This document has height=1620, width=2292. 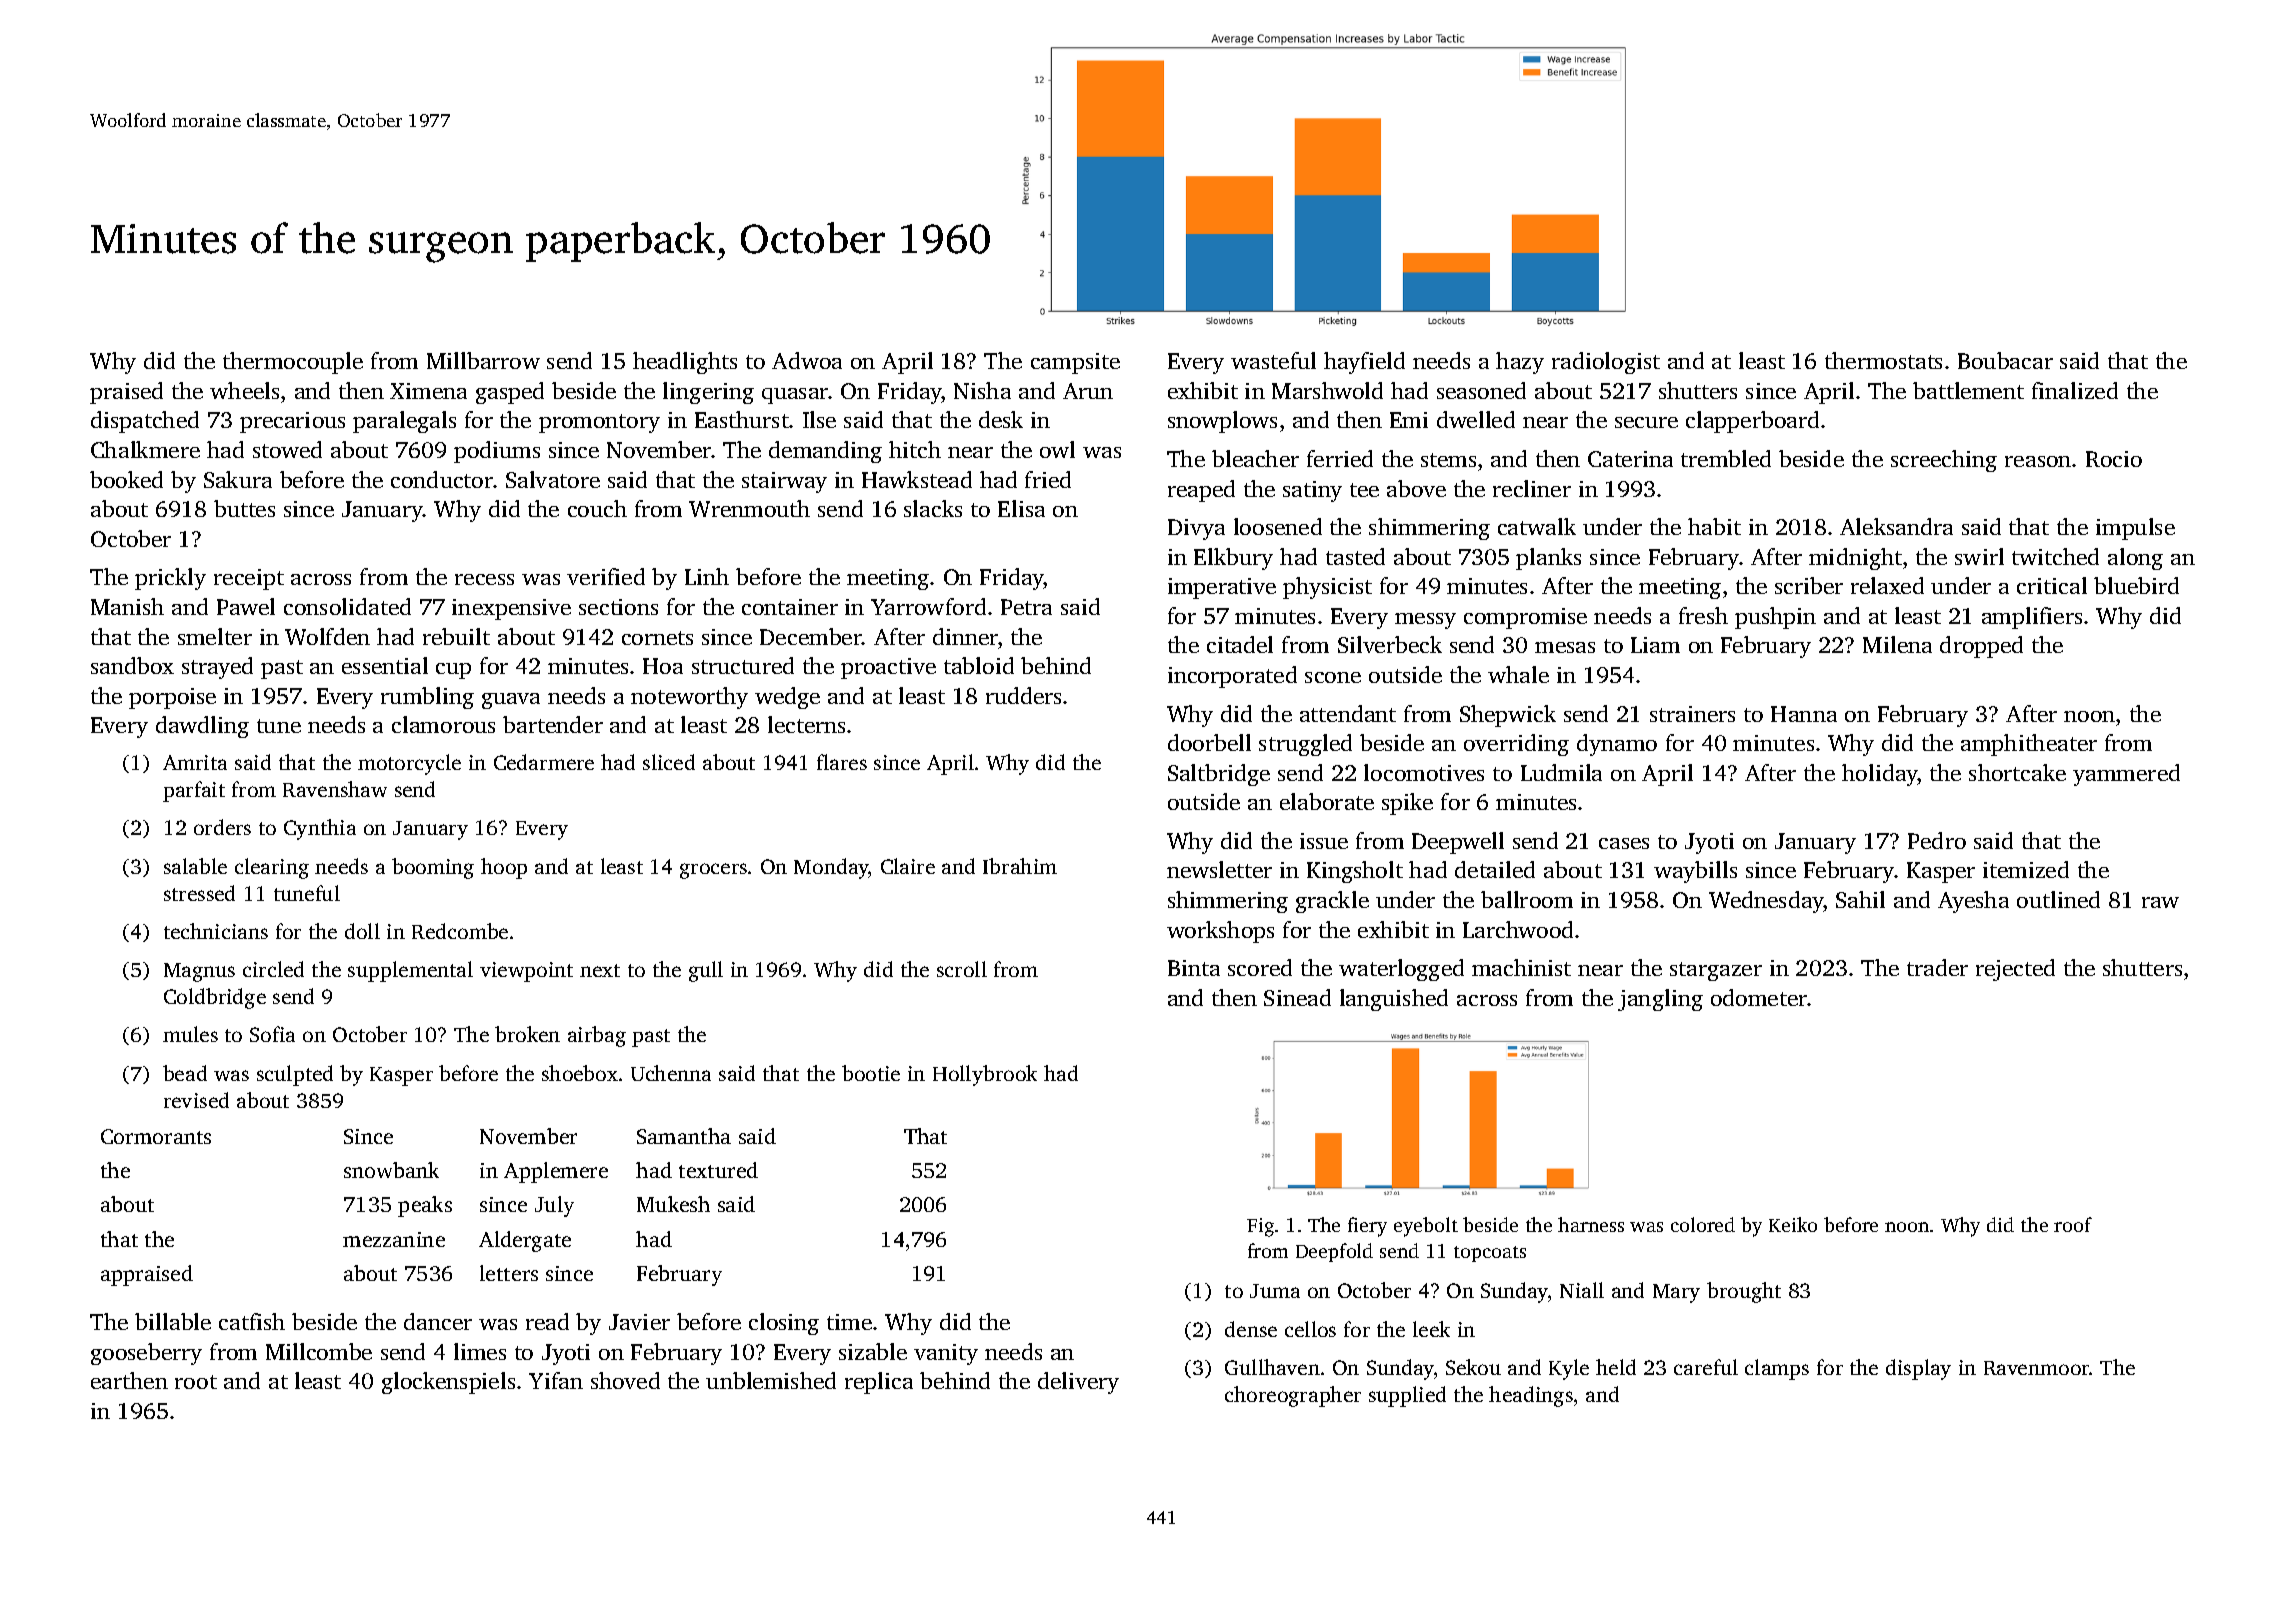 I want to click on Magnus, so click(x=199, y=972).
